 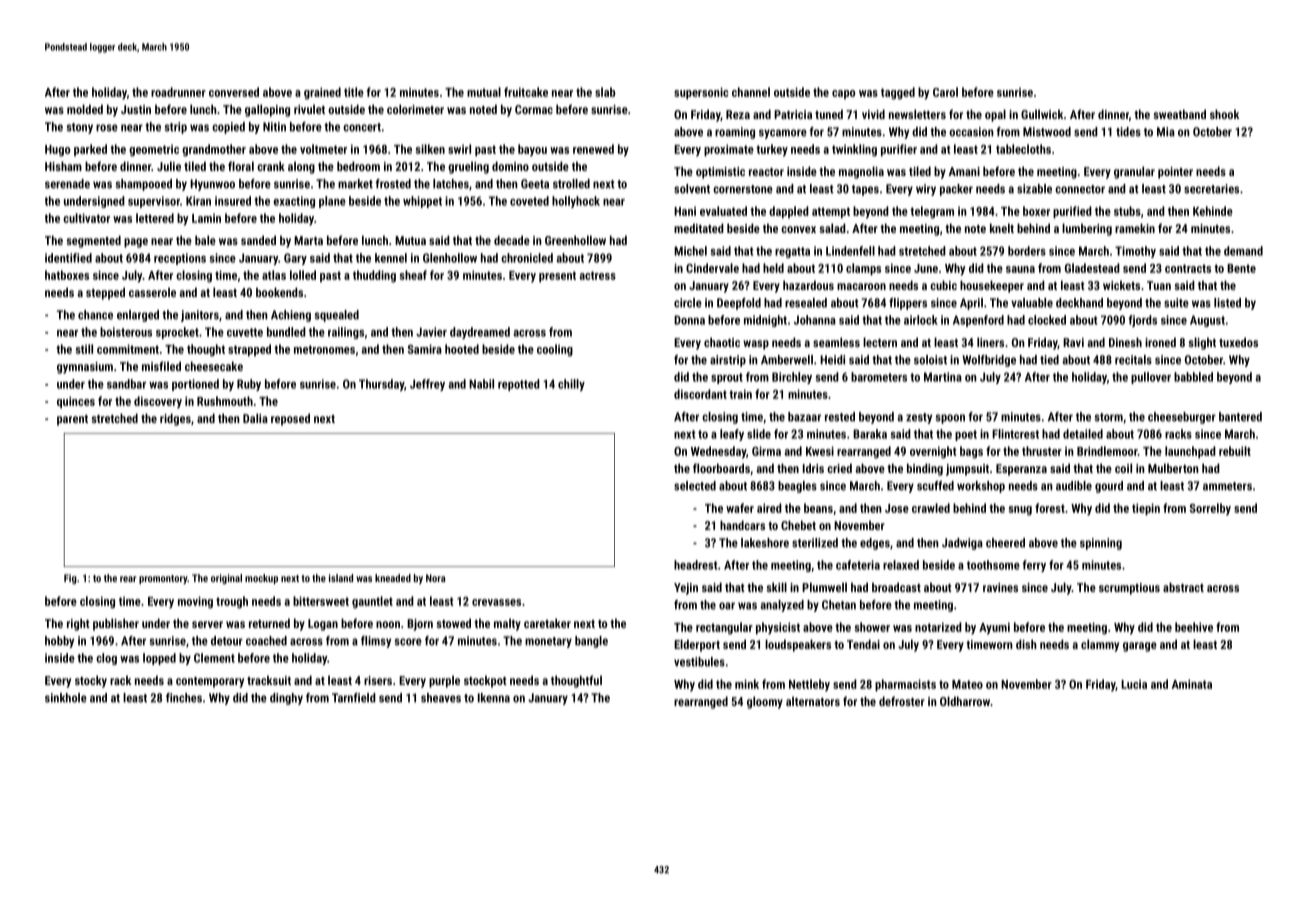 What do you see at coordinates (494, 698) in the image?
I see `Ikenna` at bounding box center [494, 698].
